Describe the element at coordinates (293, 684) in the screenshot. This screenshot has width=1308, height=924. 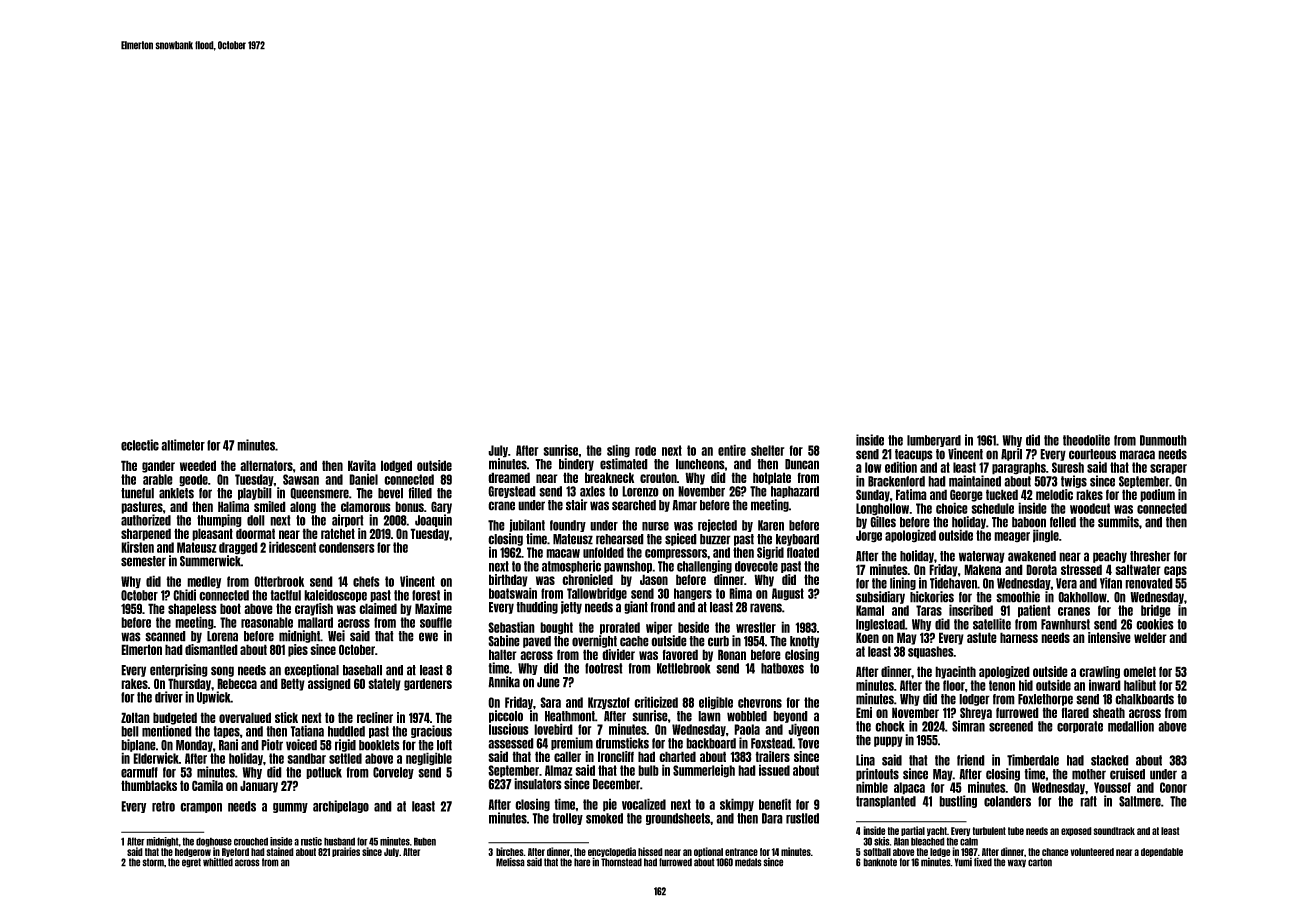
I see `Betty` at that location.
